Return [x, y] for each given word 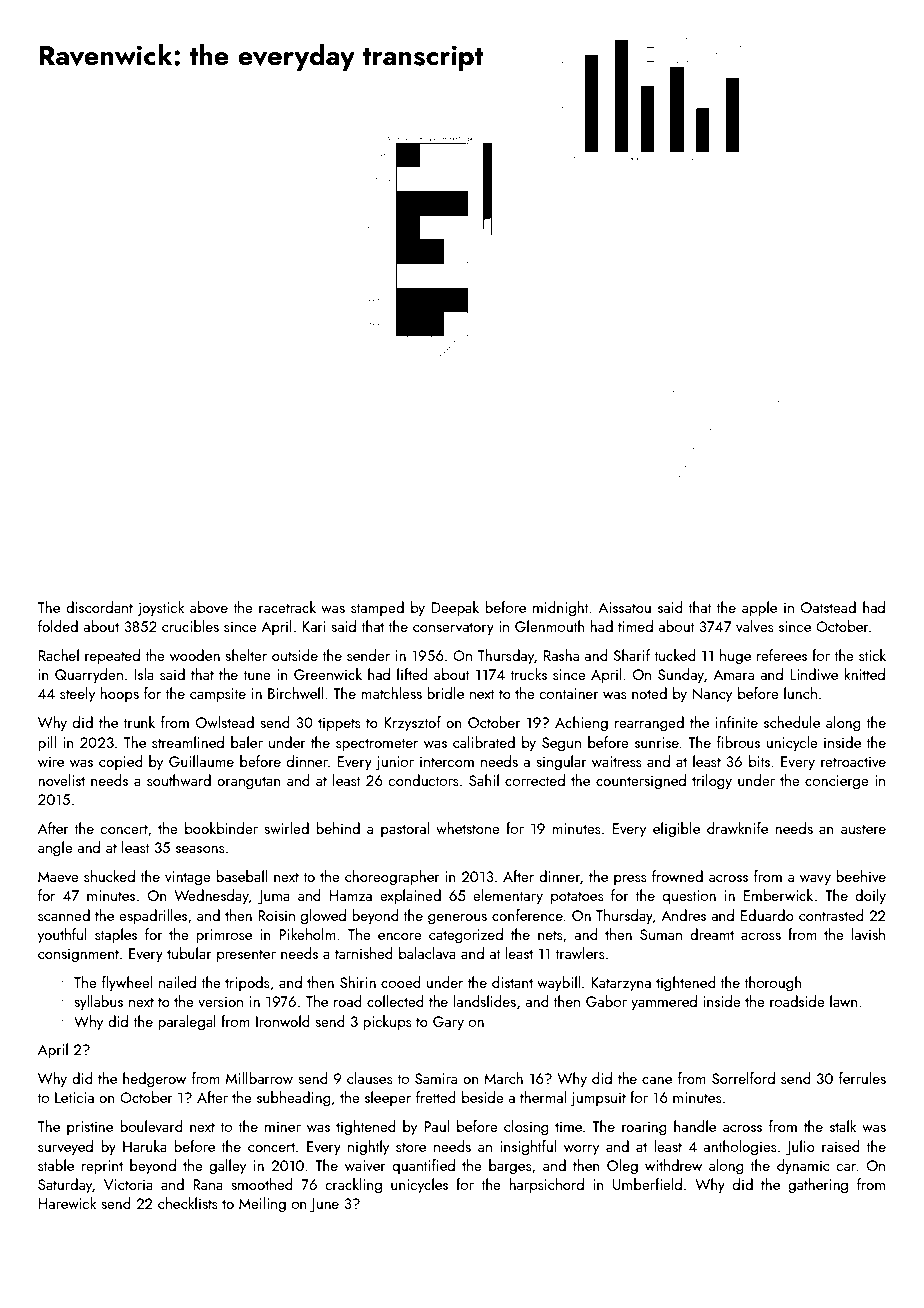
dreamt [712, 934]
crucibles [190, 626]
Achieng [581, 724]
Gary [448, 1023]
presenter [246, 955]
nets [550, 935]
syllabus [98, 1003]
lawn [843, 1001]
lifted [412, 674]
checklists [188, 1203]
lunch [800, 693]
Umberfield [647, 1184]
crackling [353, 1186]
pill [47, 743]
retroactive [853, 761]
